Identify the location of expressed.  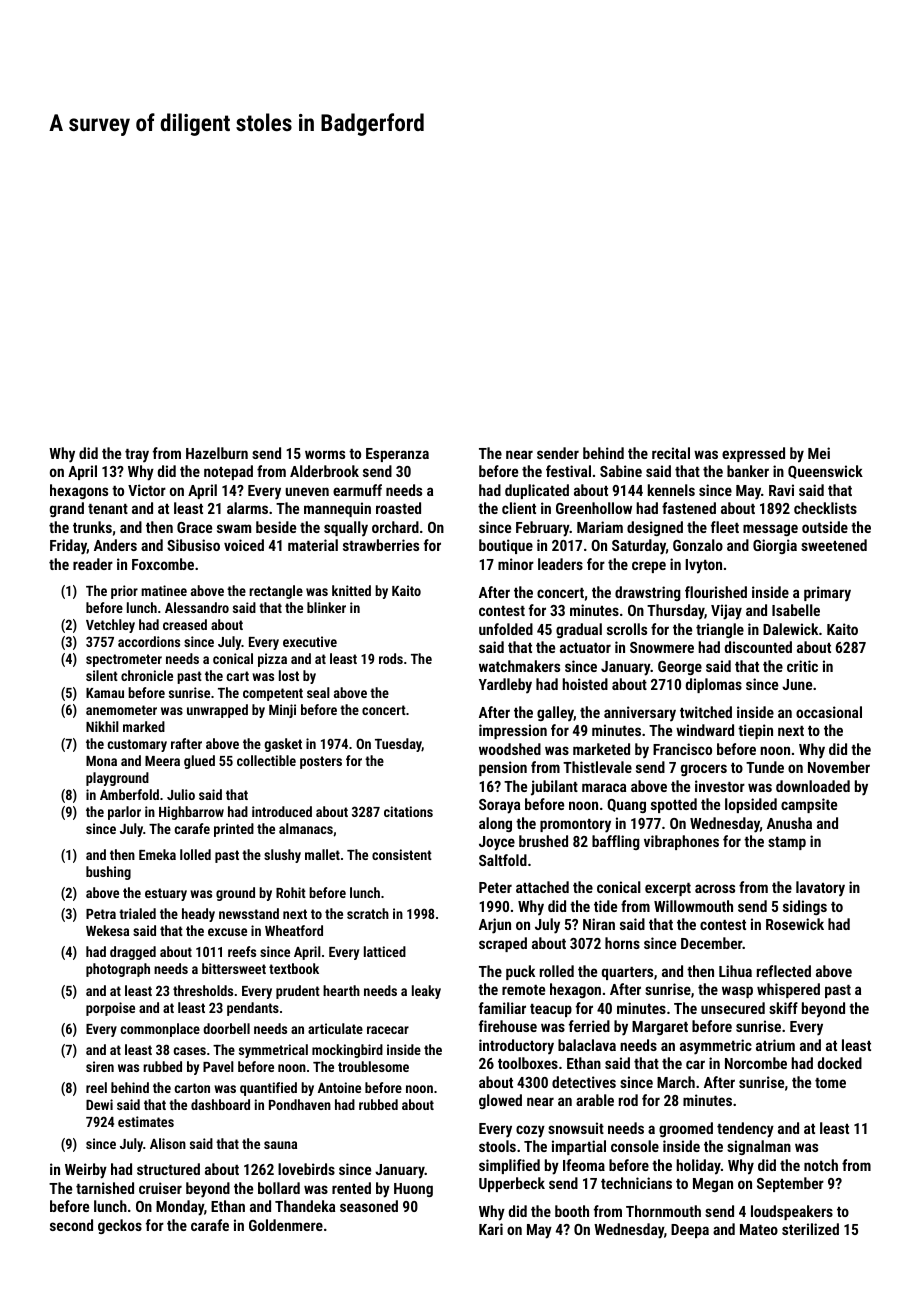
(753, 454).
